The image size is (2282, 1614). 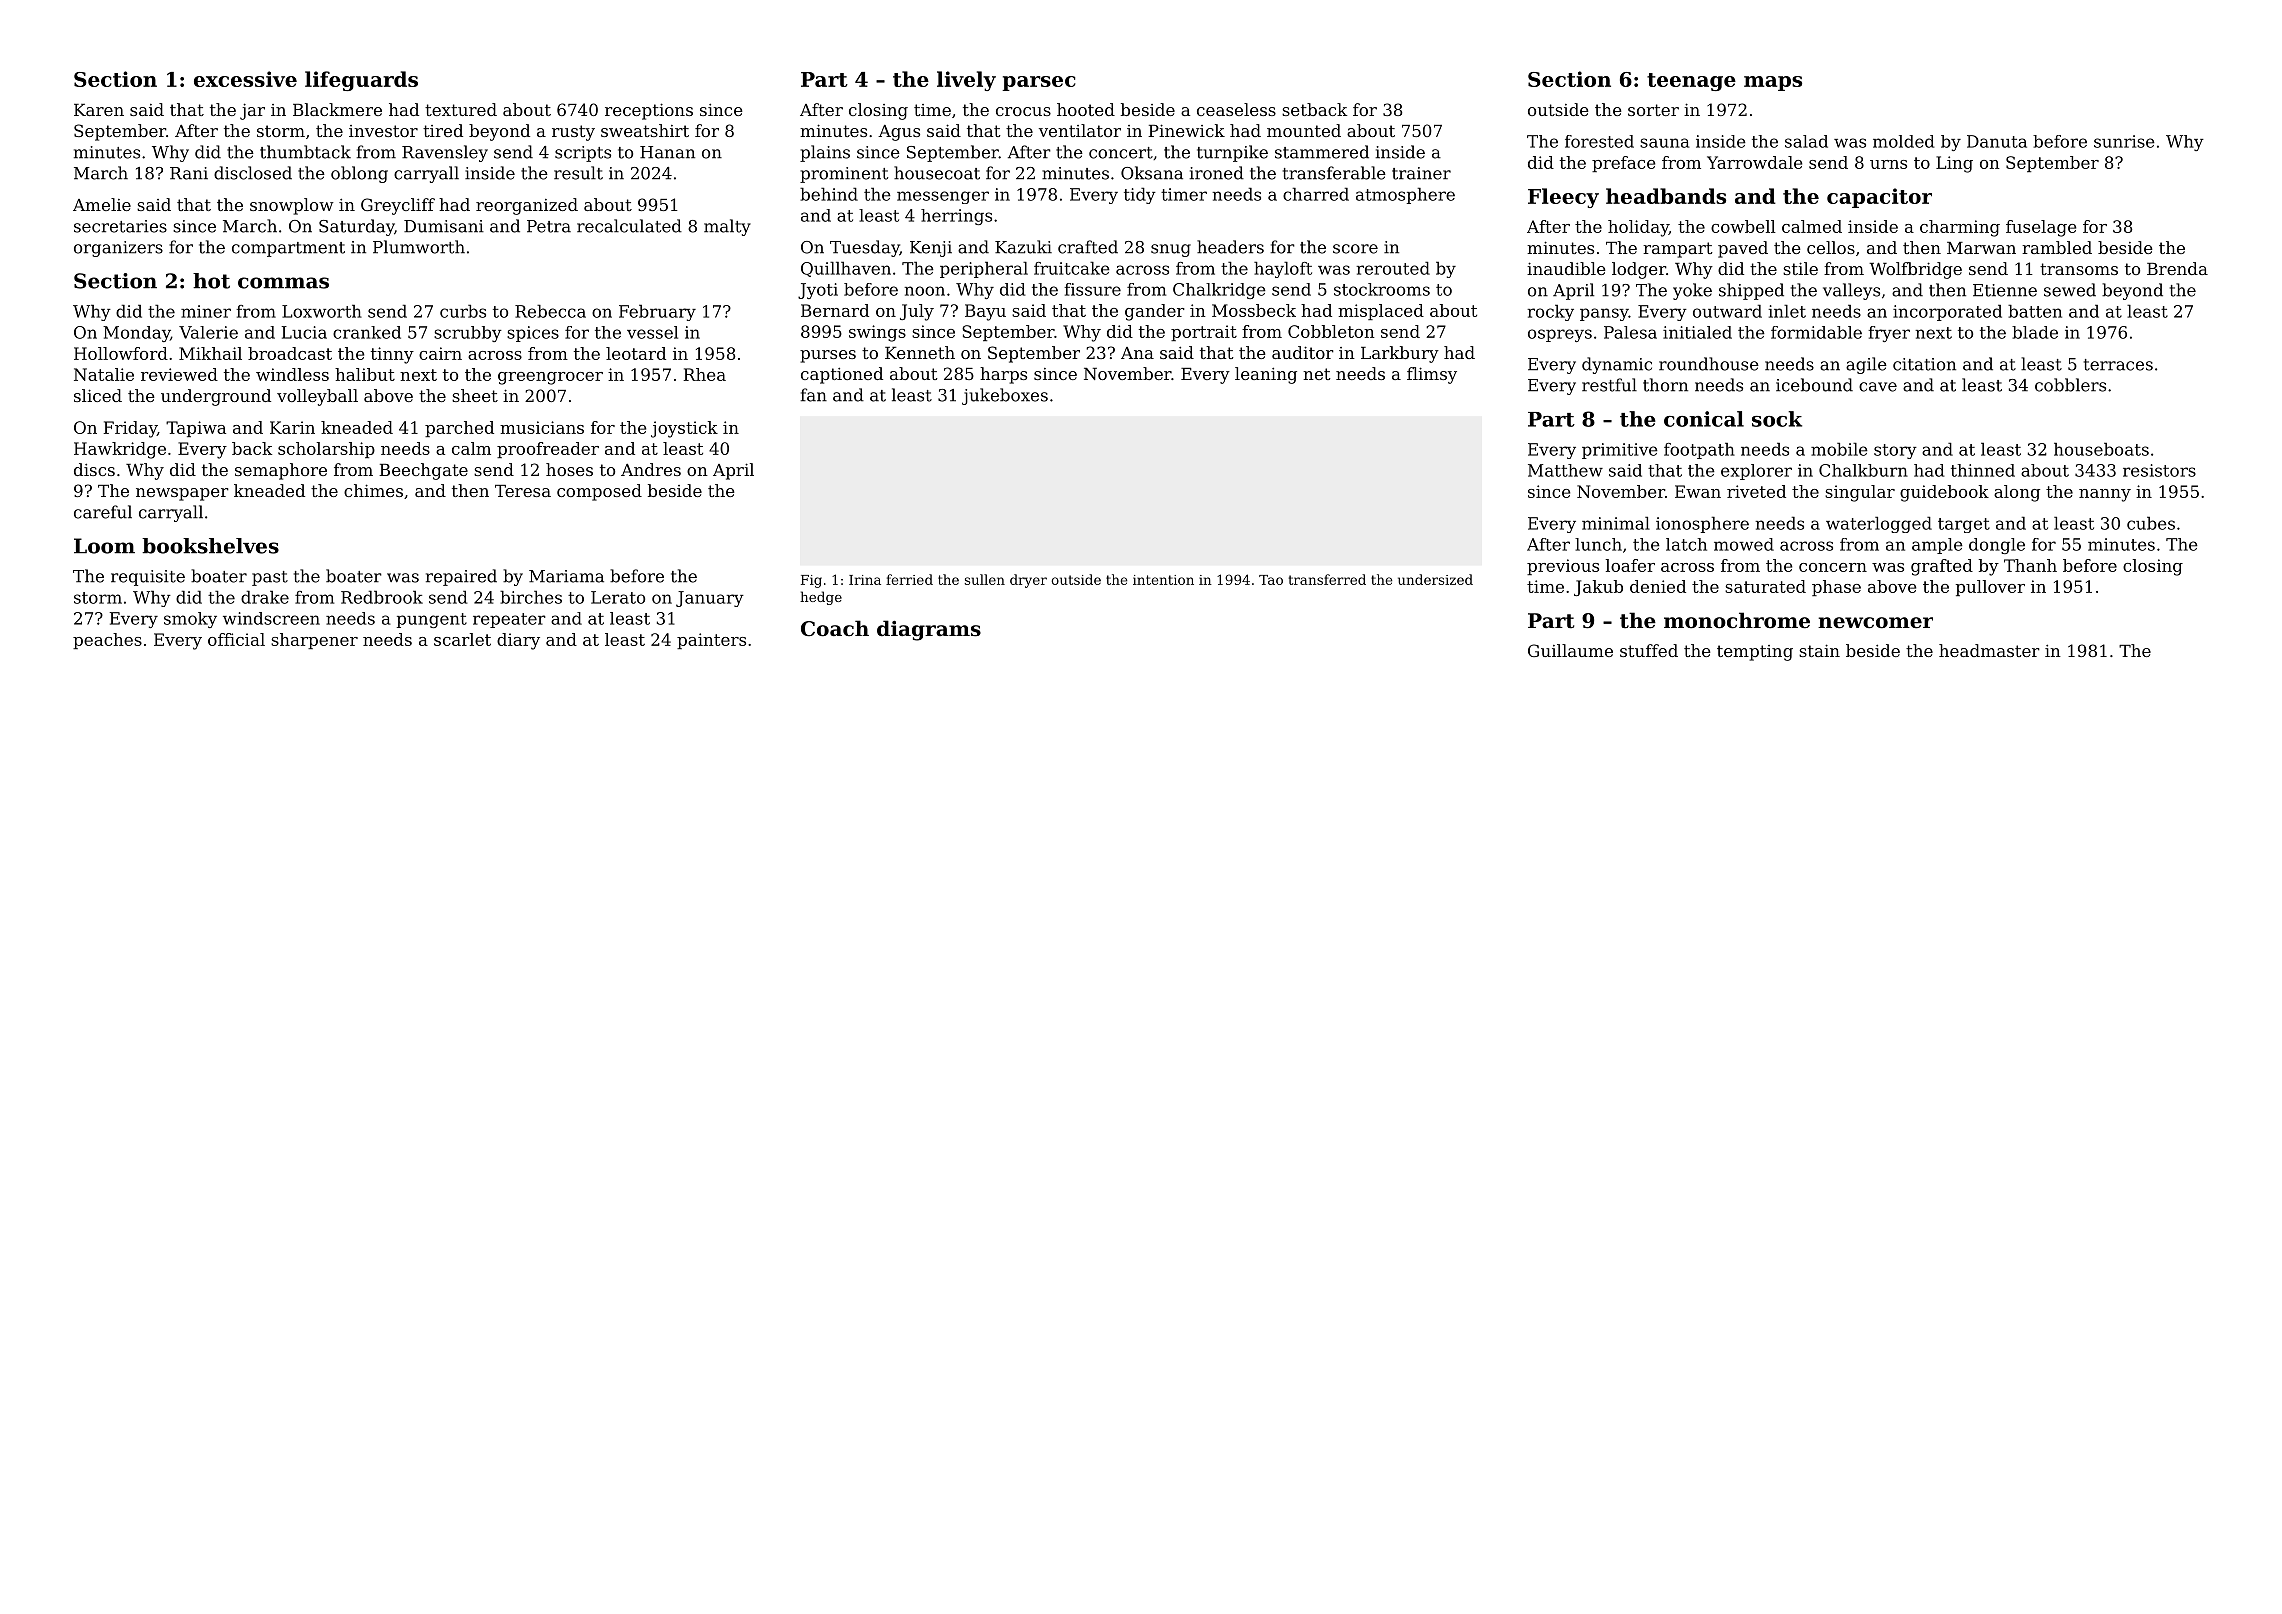 What do you see at coordinates (909, 579) in the image?
I see `ferried` at bounding box center [909, 579].
